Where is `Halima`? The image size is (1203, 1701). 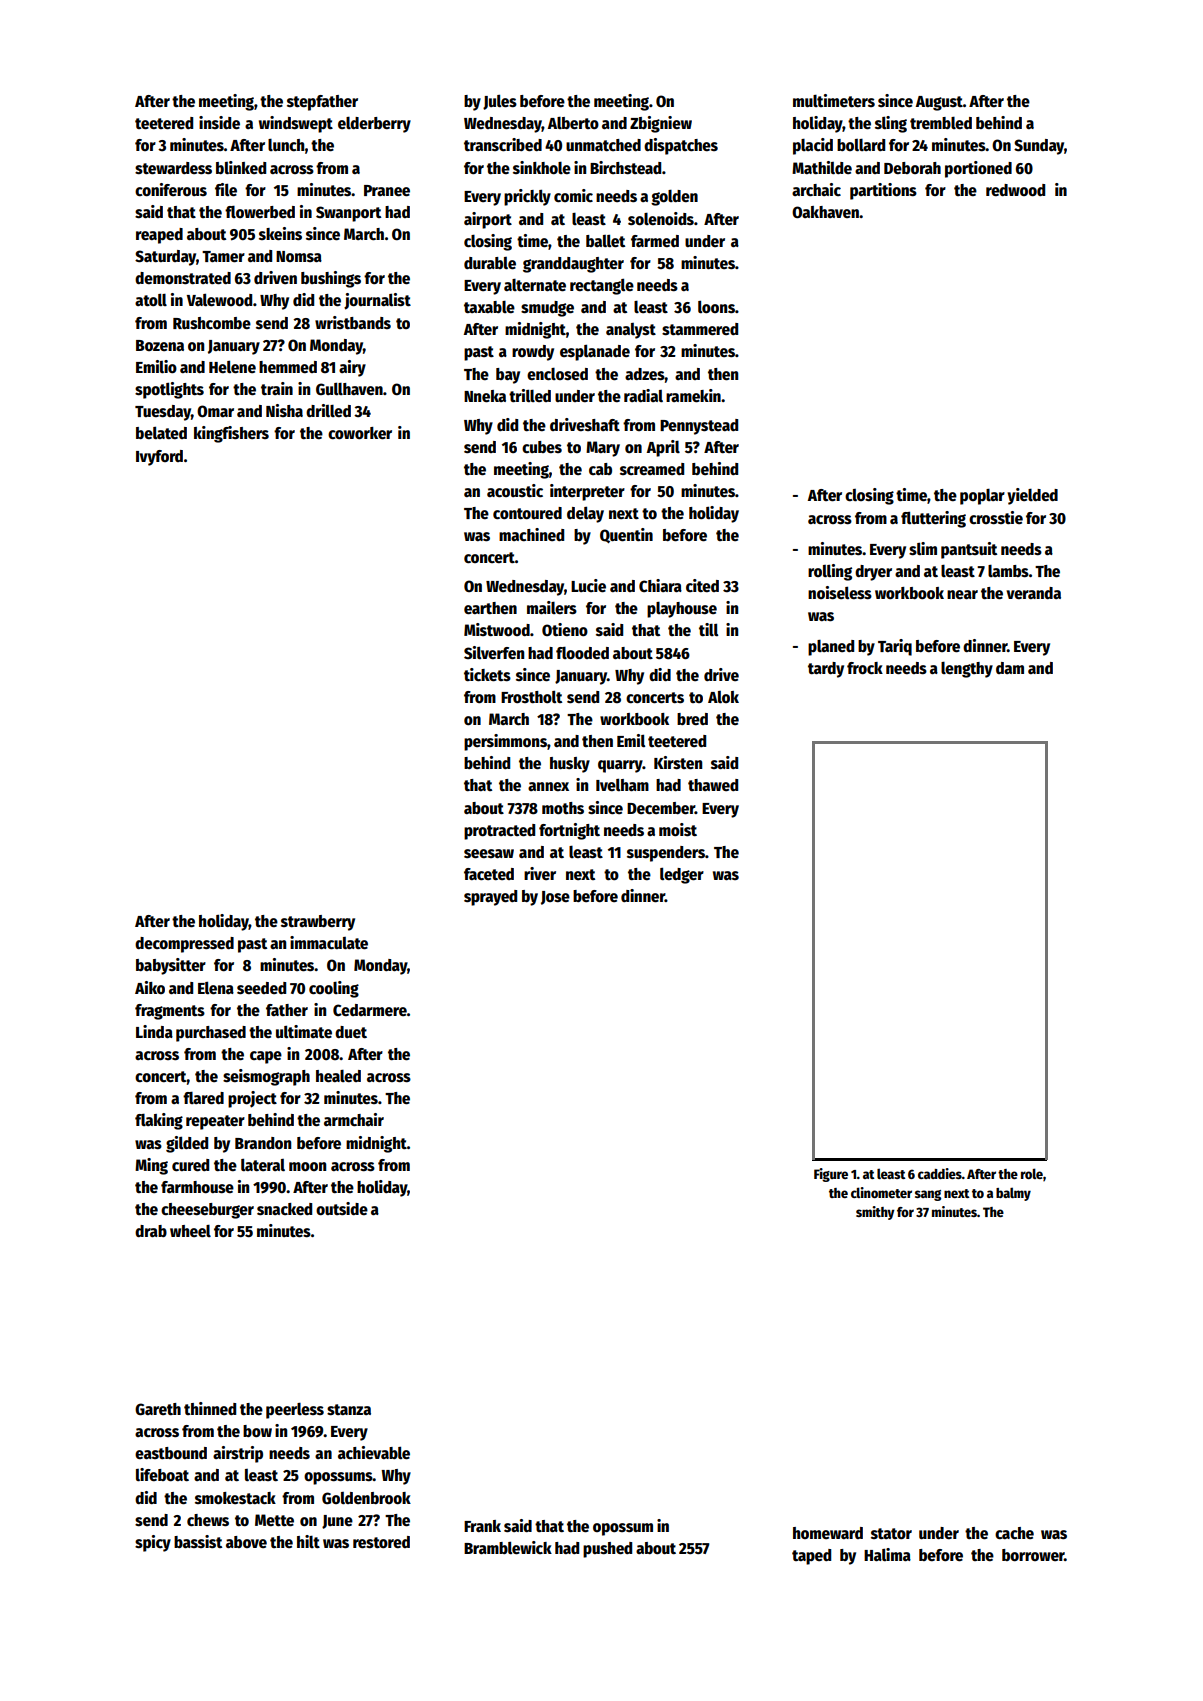
Halima is located at coordinates (887, 1554).
